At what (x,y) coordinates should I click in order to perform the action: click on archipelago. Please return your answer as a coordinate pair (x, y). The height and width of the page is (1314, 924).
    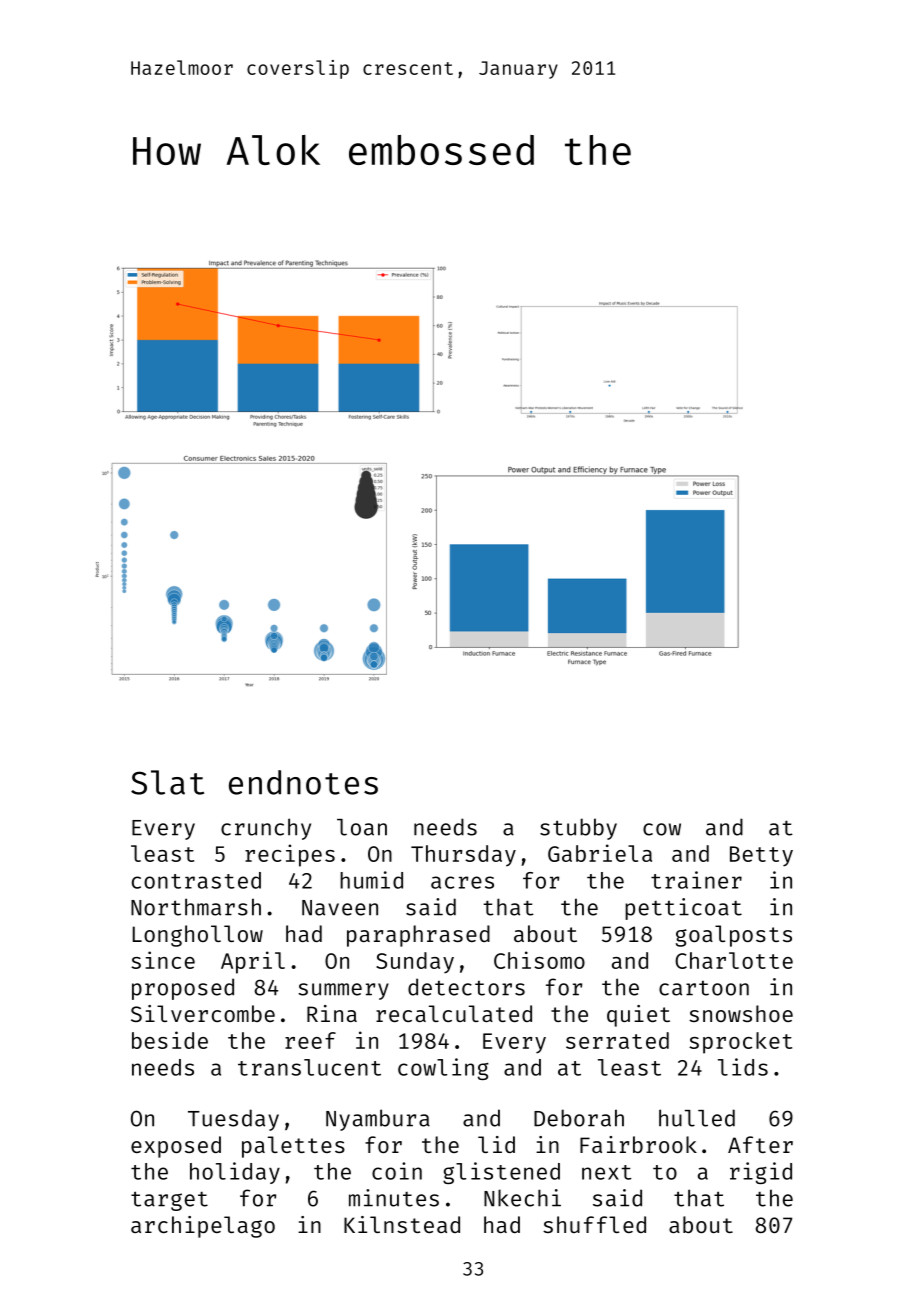
    Looking at the image, I should click on (203, 1227).
